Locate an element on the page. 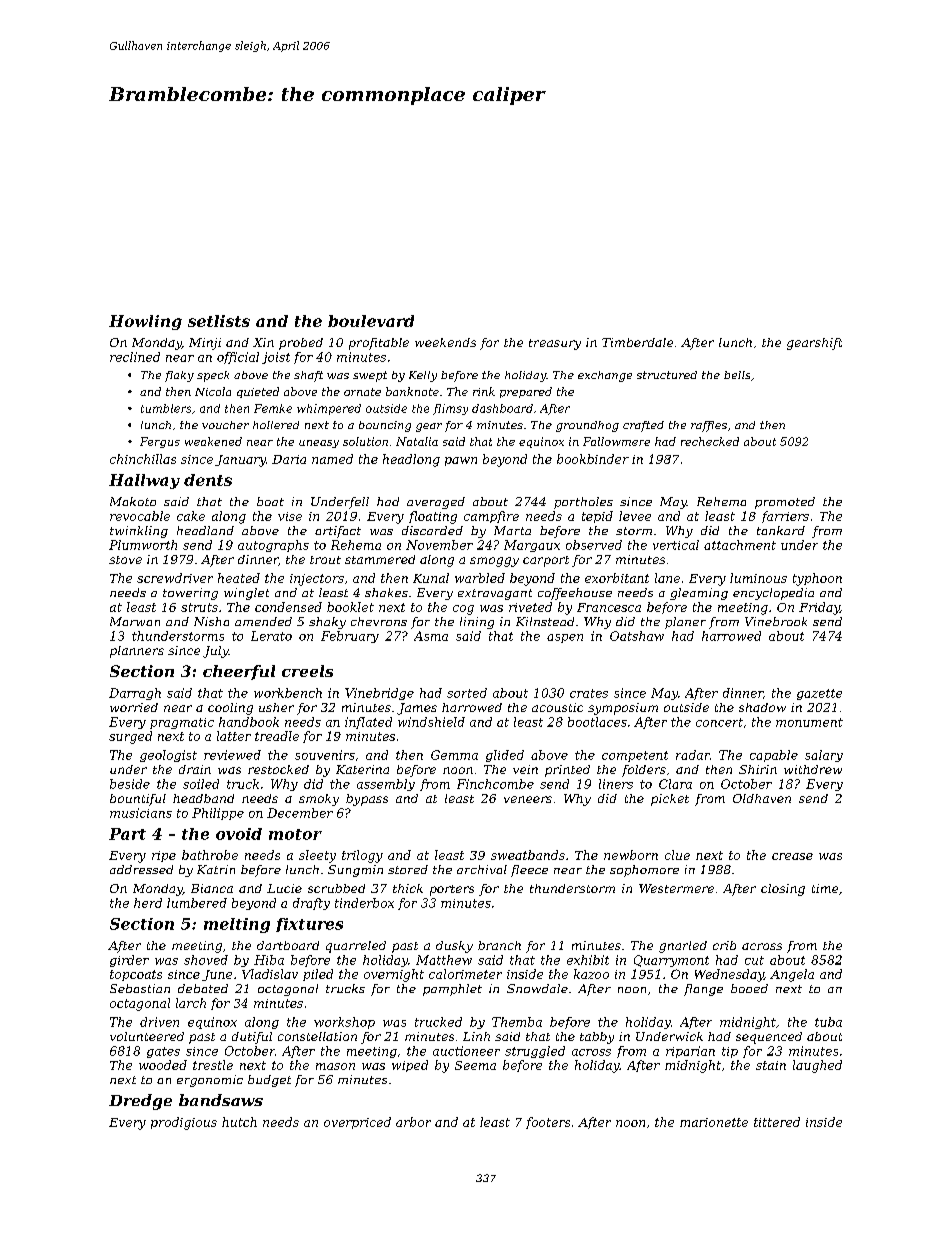 The width and height of the document is (952, 1233). tittered is located at coordinates (777, 1122).
